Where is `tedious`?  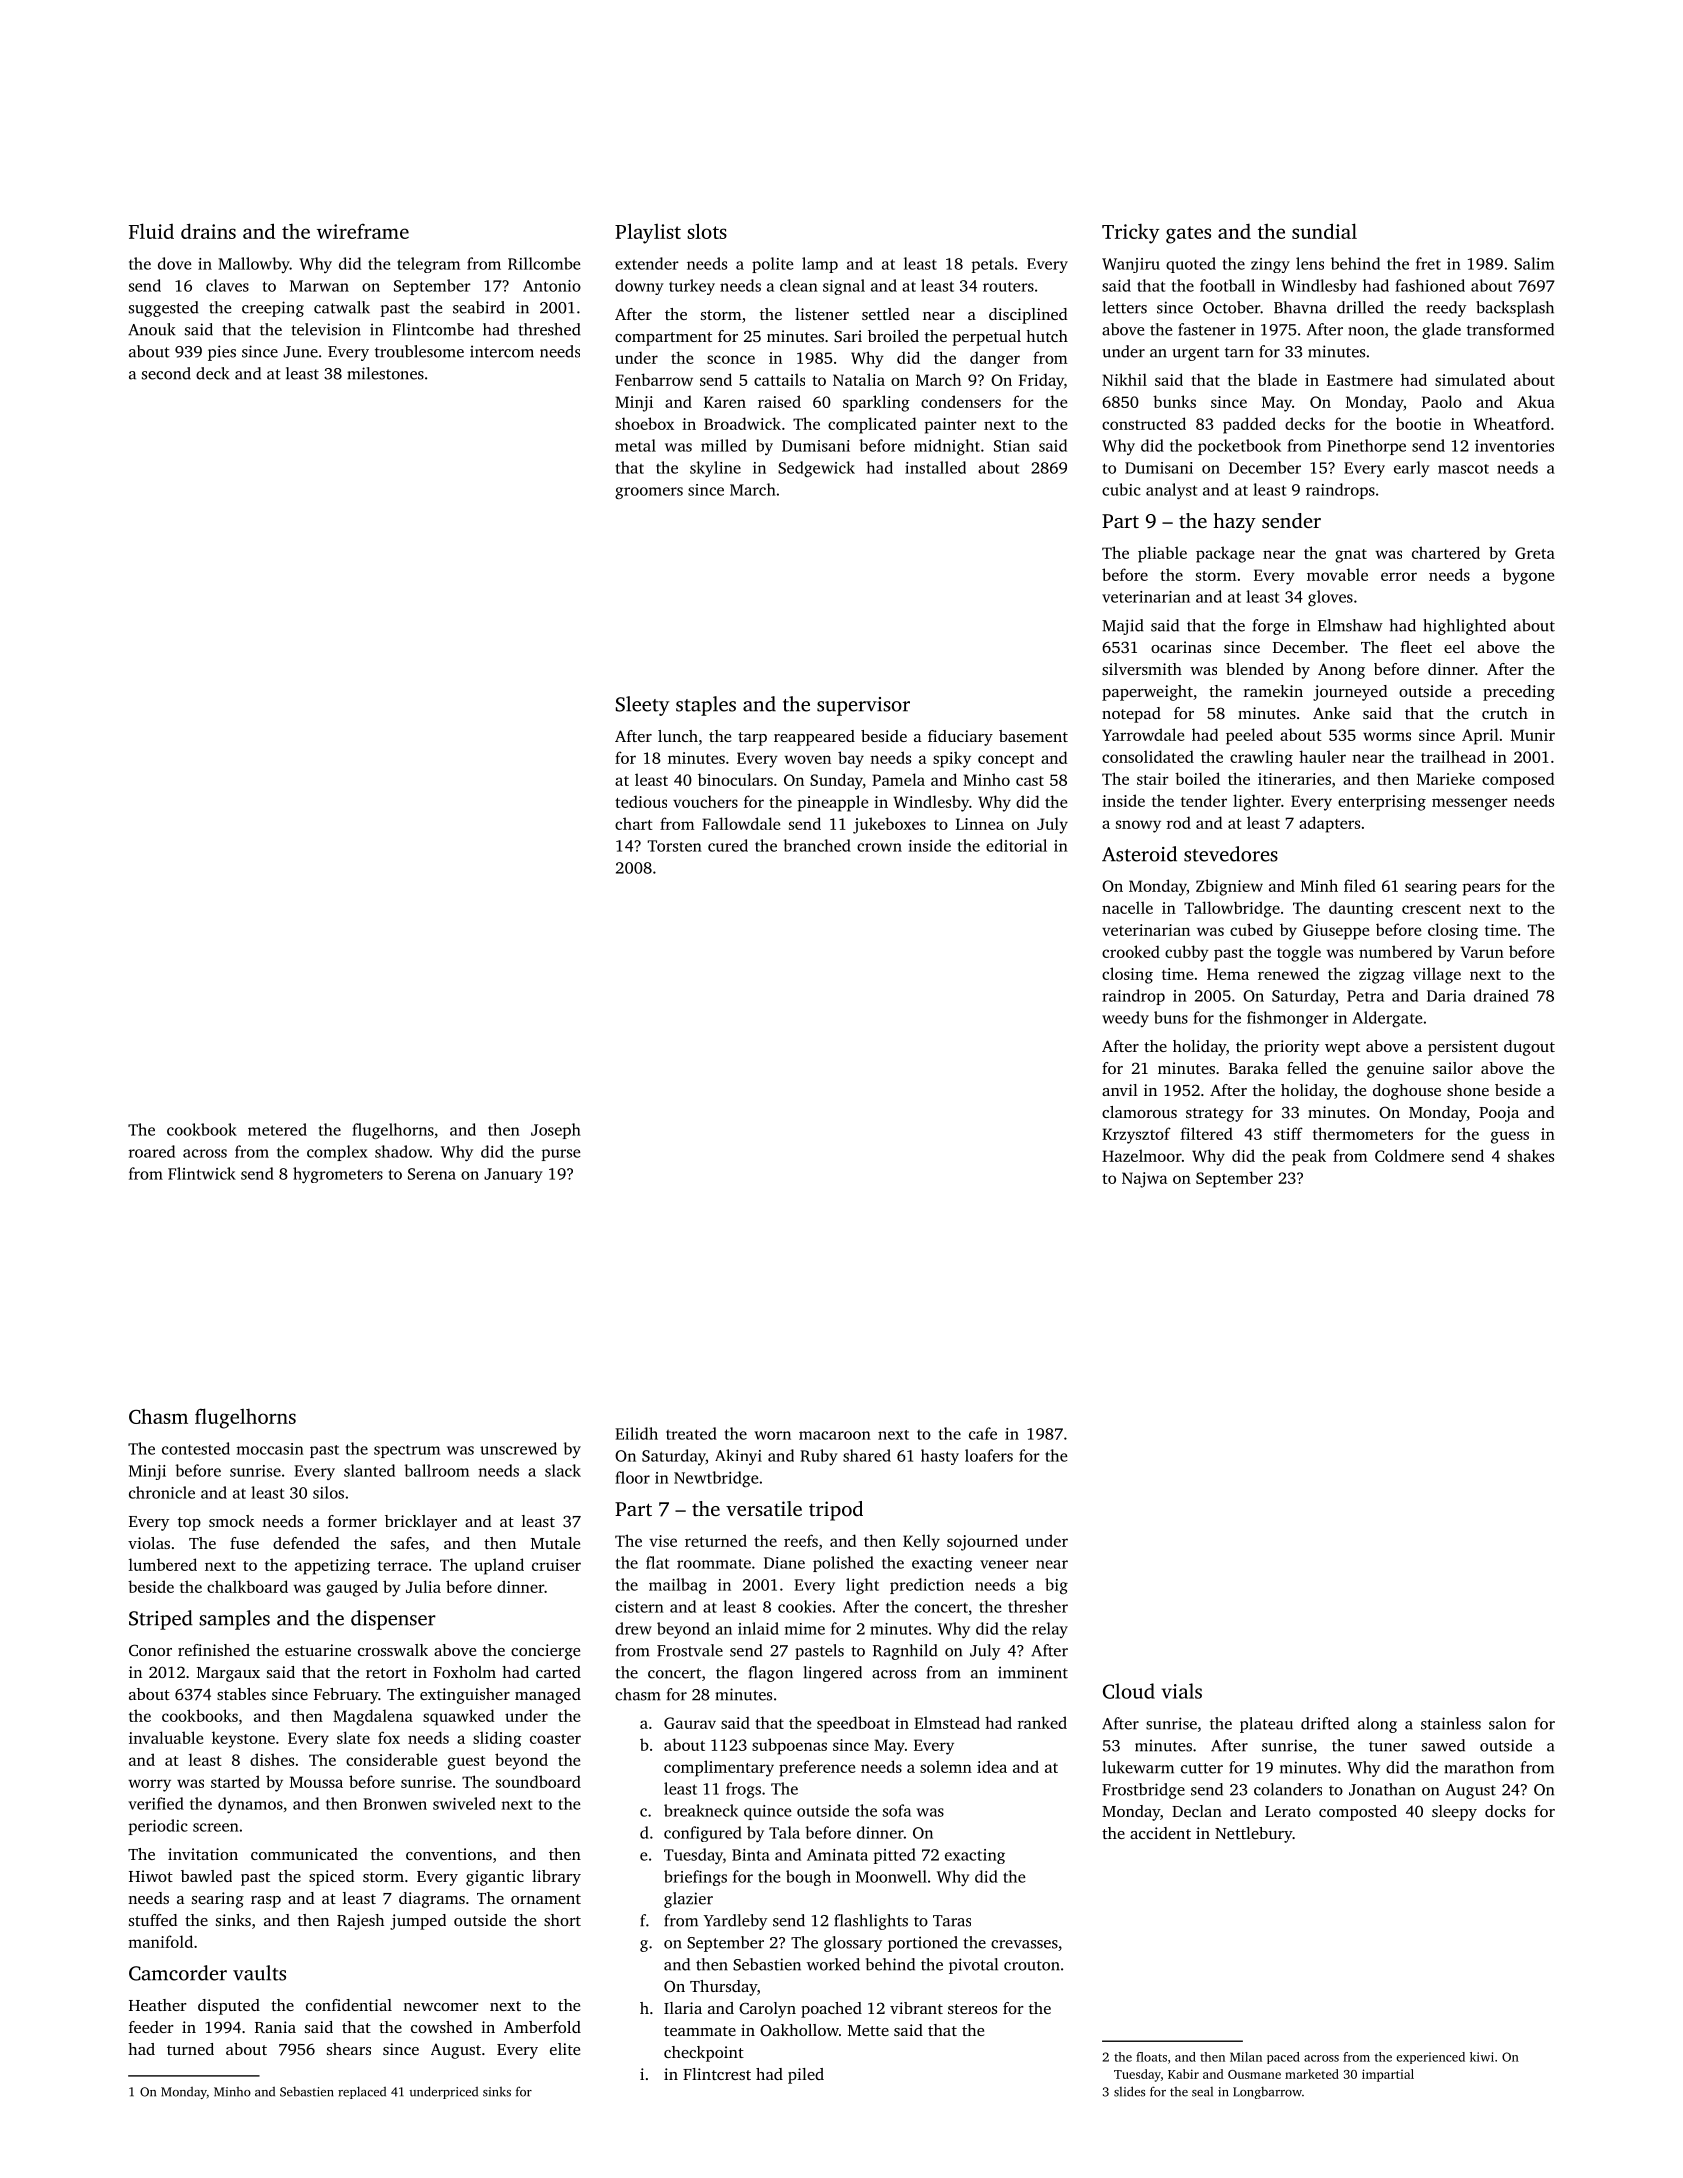 tedious is located at coordinates (641, 801).
